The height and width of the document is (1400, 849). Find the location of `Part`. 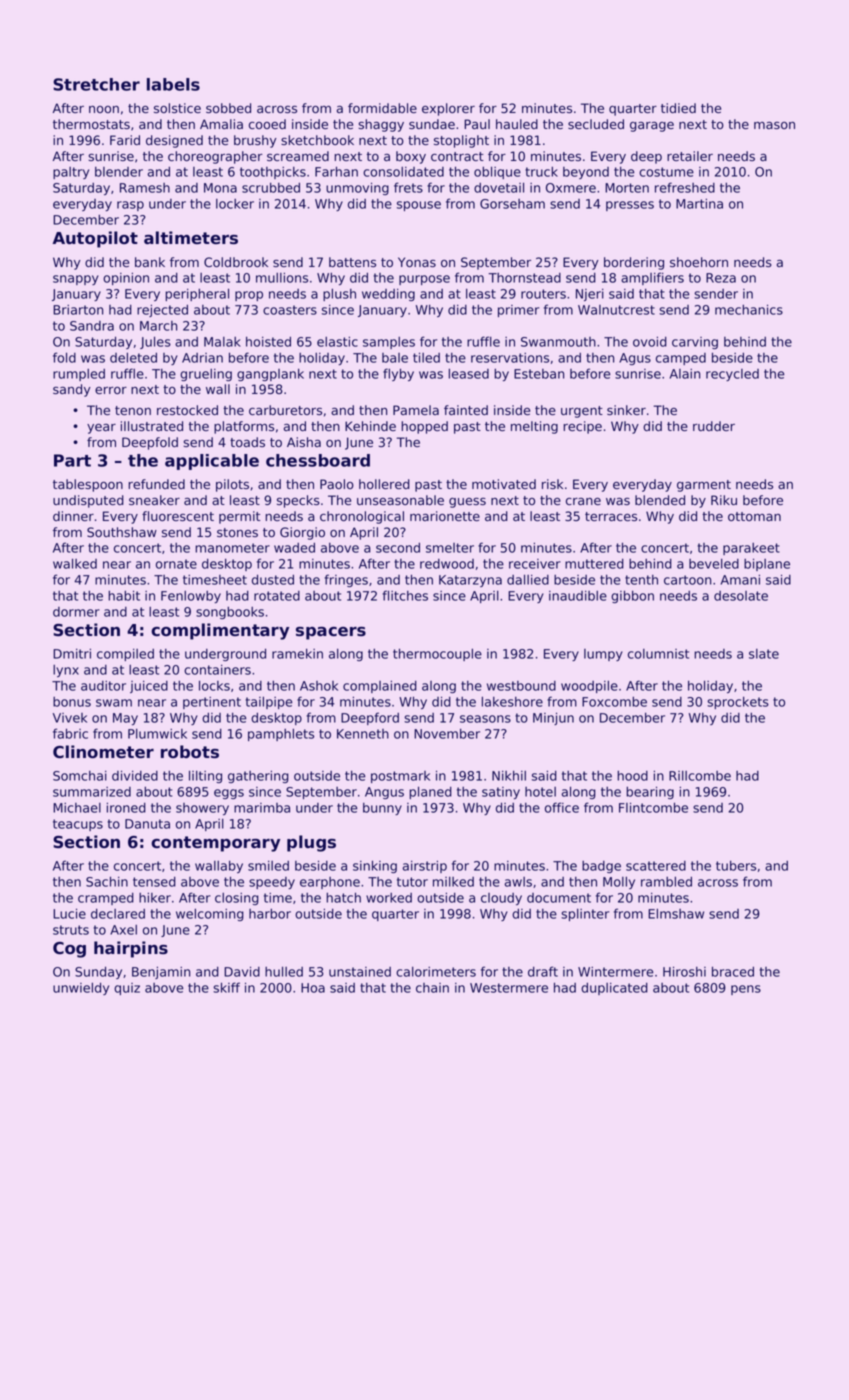

Part is located at coordinates (72, 460).
